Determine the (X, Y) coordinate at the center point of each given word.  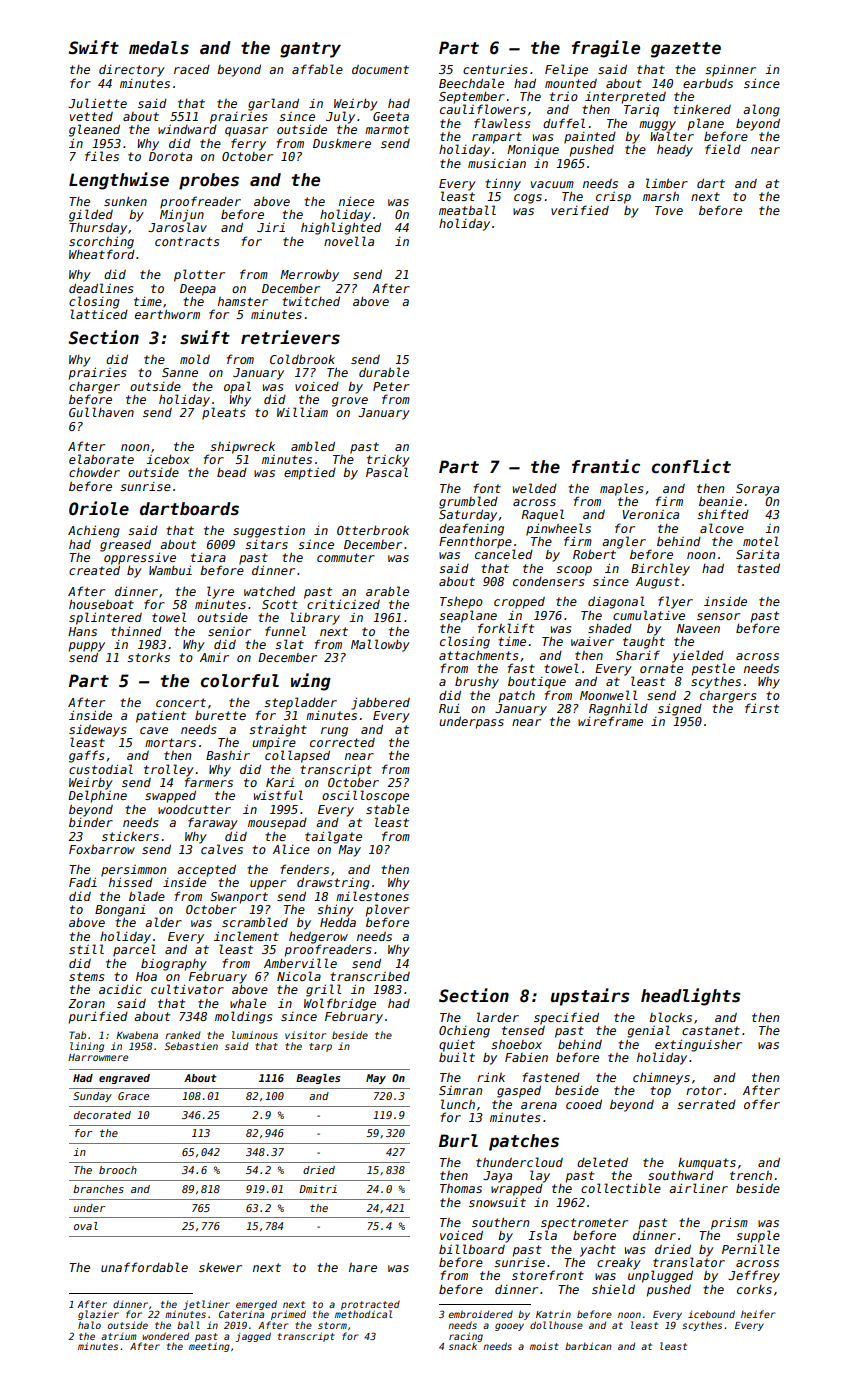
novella (349, 241)
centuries (495, 69)
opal (237, 387)
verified (580, 210)
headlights (691, 997)
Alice (291, 849)
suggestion (269, 531)
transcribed (370, 976)
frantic (606, 466)
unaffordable (144, 1267)
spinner (730, 70)
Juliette (97, 103)
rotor (704, 1090)
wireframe (610, 721)
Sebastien (191, 1046)
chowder (94, 472)
